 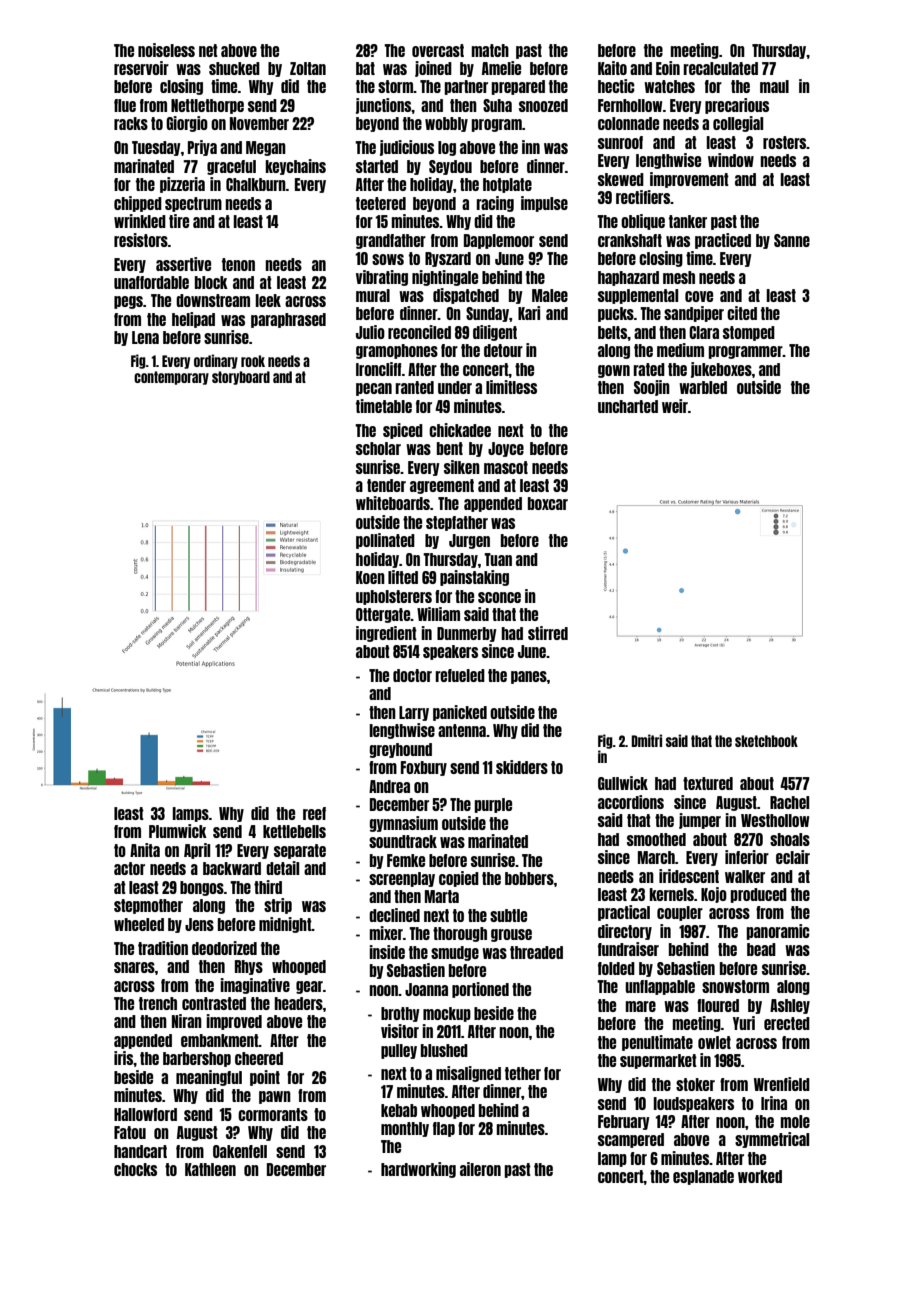 I want to click on Oakenfell, so click(x=240, y=1151).
